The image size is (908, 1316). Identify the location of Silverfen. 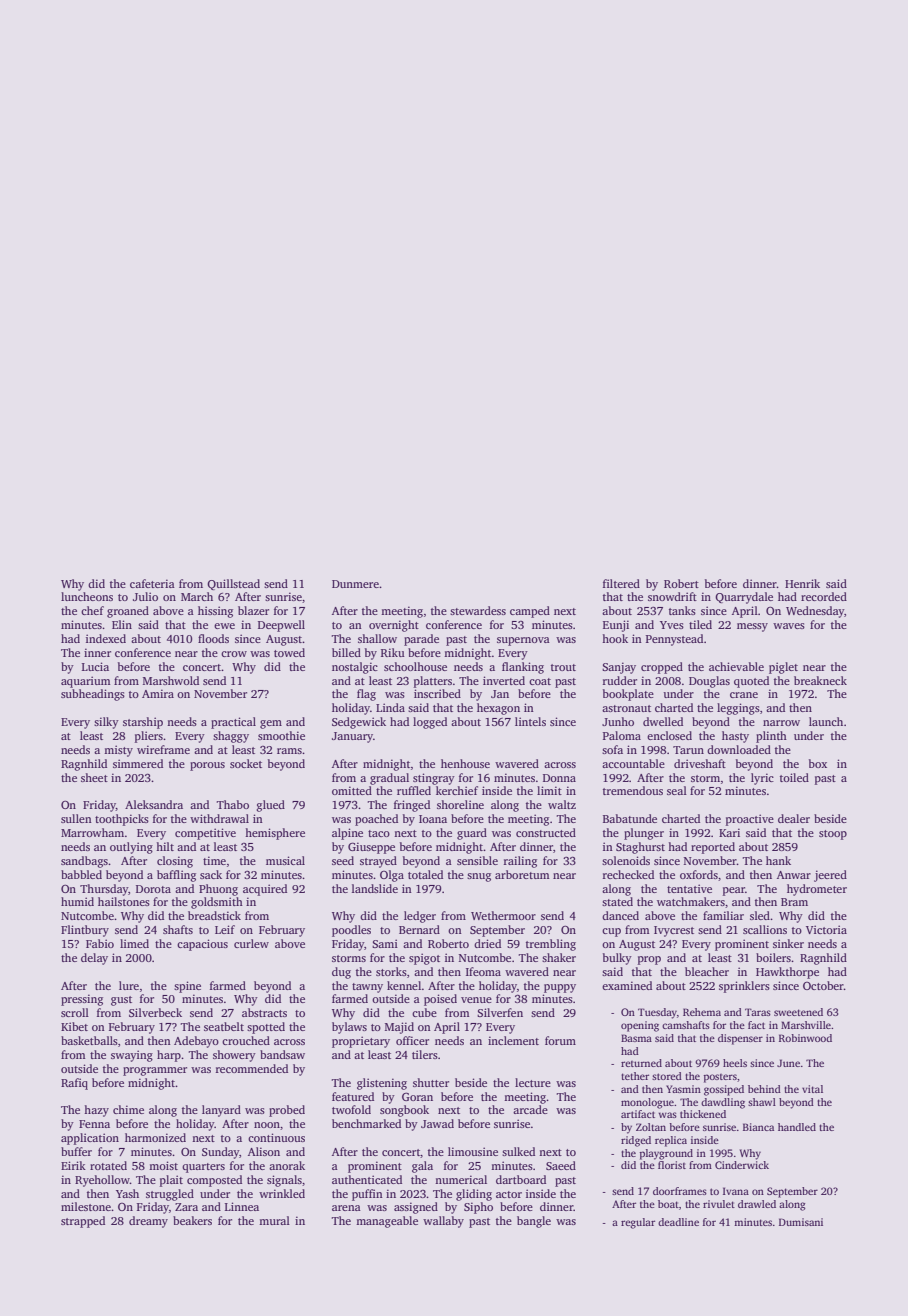
(500, 1012).
